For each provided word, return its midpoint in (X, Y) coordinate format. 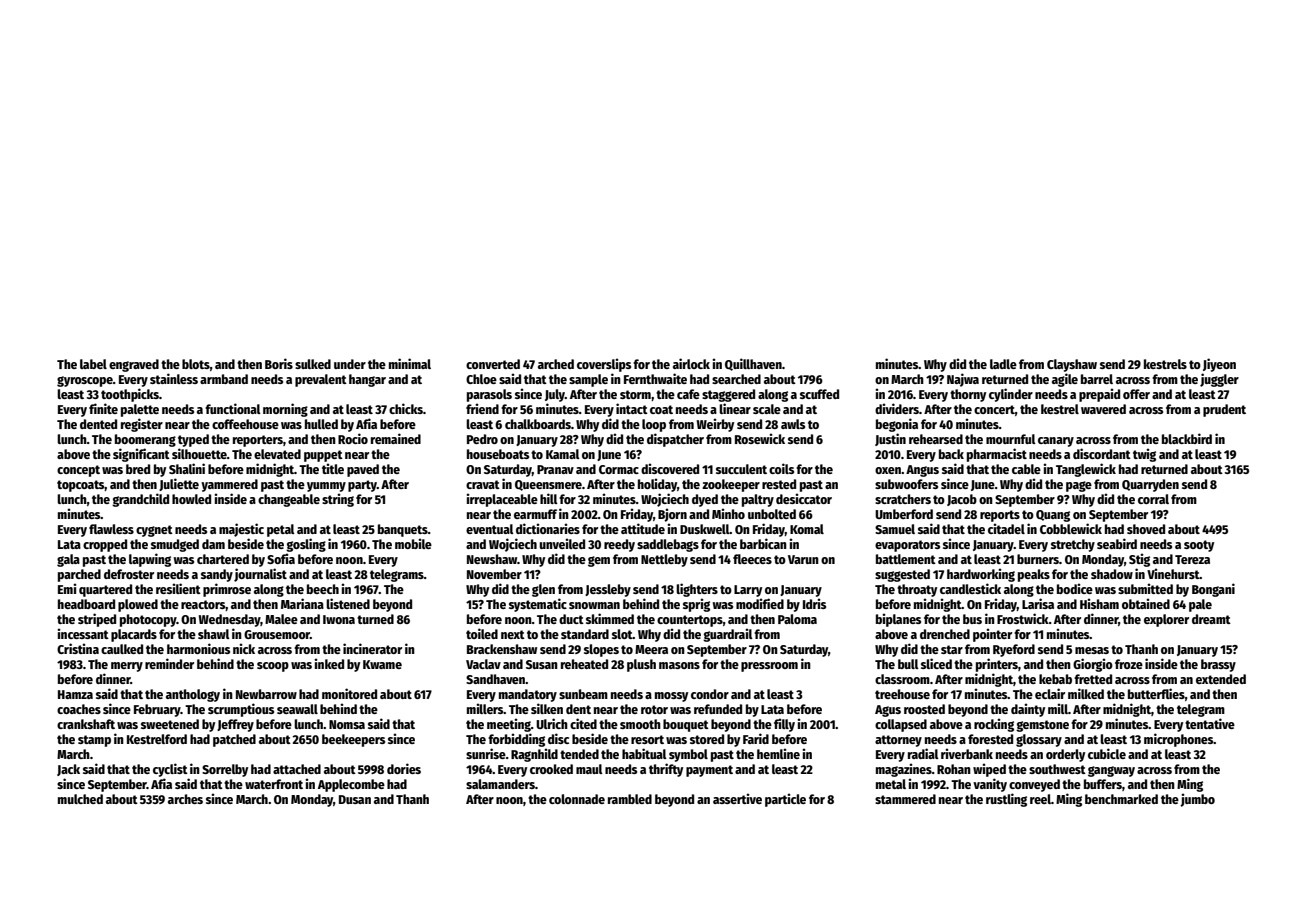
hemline (778, 753)
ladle (1003, 364)
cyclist (170, 770)
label (93, 364)
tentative (1210, 723)
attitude (643, 528)
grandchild (140, 500)
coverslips (604, 365)
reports (1000, 516)
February (157, 710)
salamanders (500, 784)
